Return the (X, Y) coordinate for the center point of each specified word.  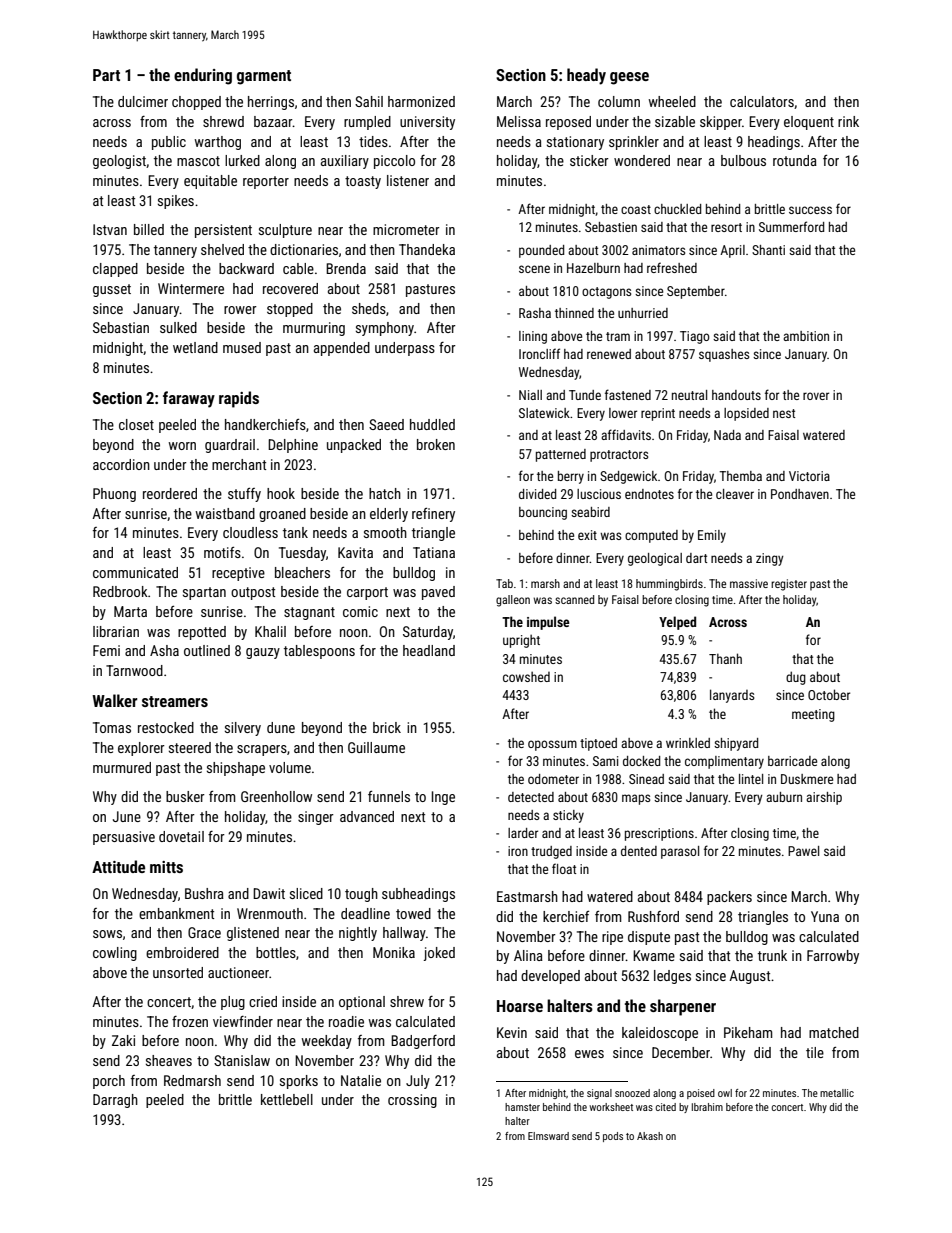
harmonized (421, 101)
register (789, 585)
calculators (762, 101)
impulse (548, 623)
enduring (203, 76)
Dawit (269, 893)
